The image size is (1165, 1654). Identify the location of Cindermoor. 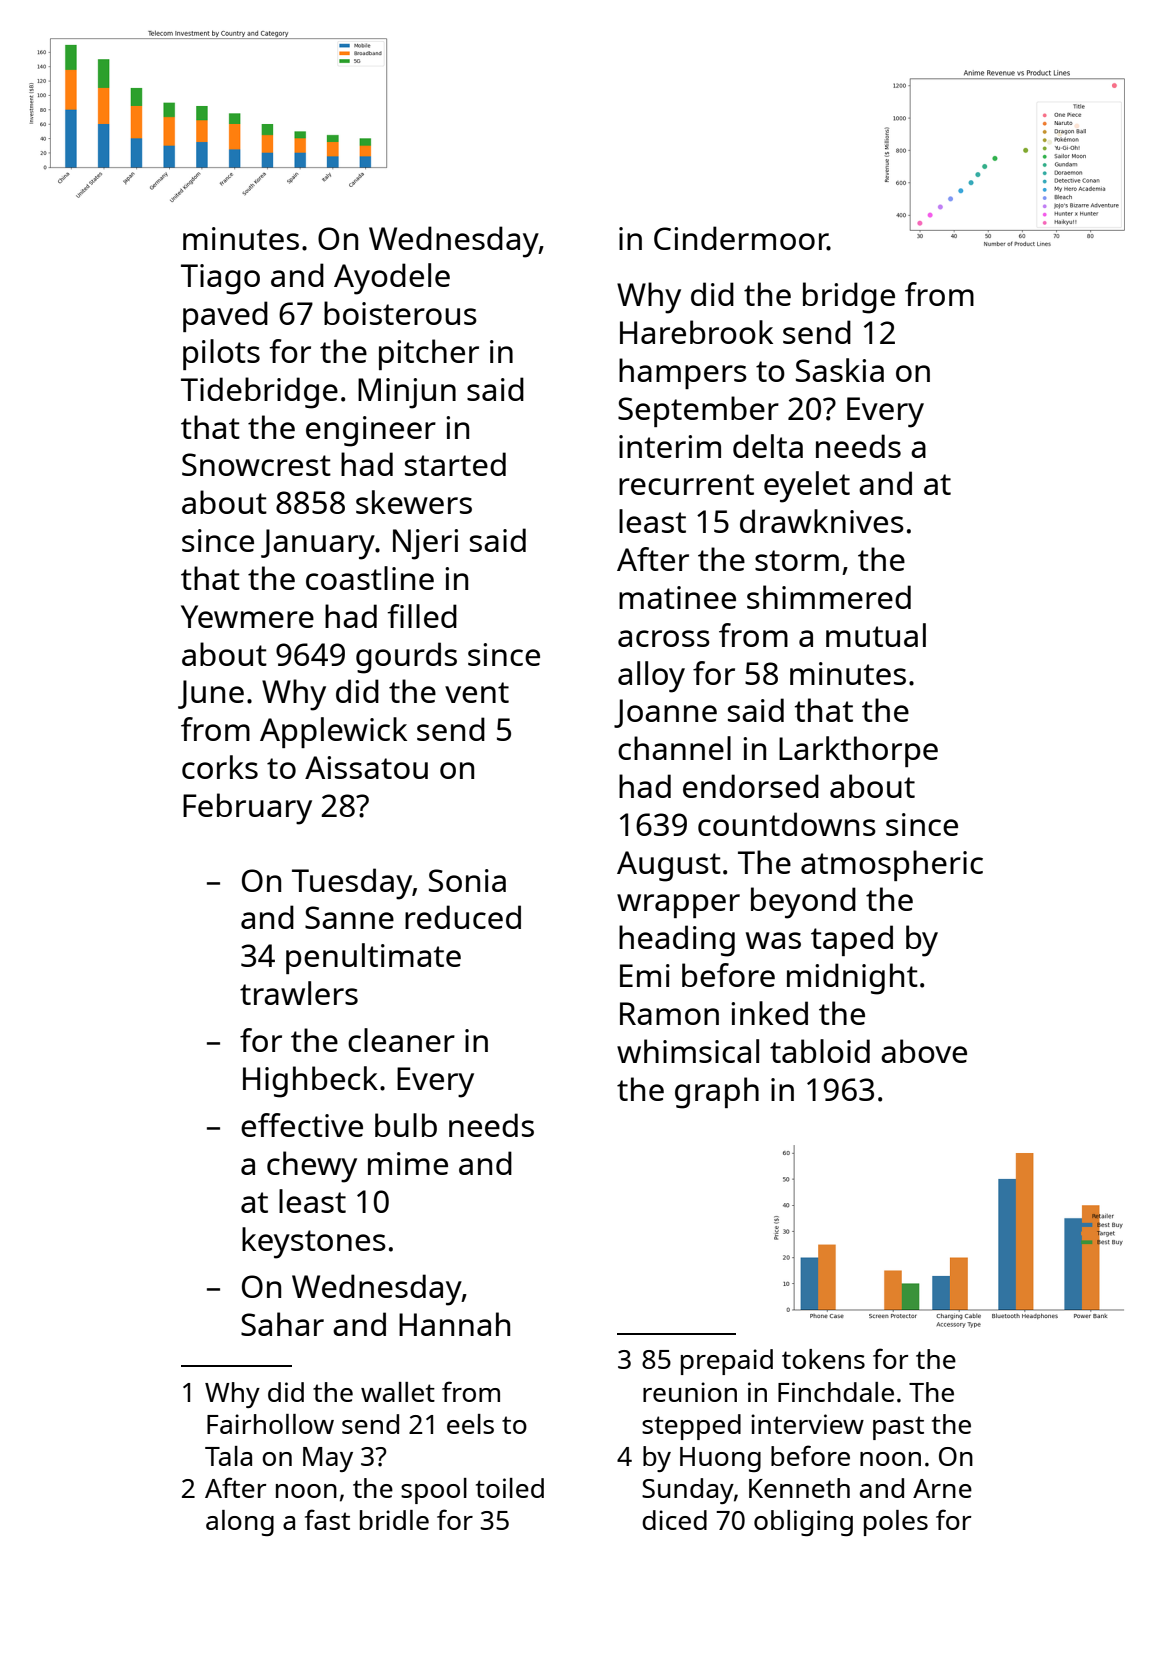
(741, 238).
